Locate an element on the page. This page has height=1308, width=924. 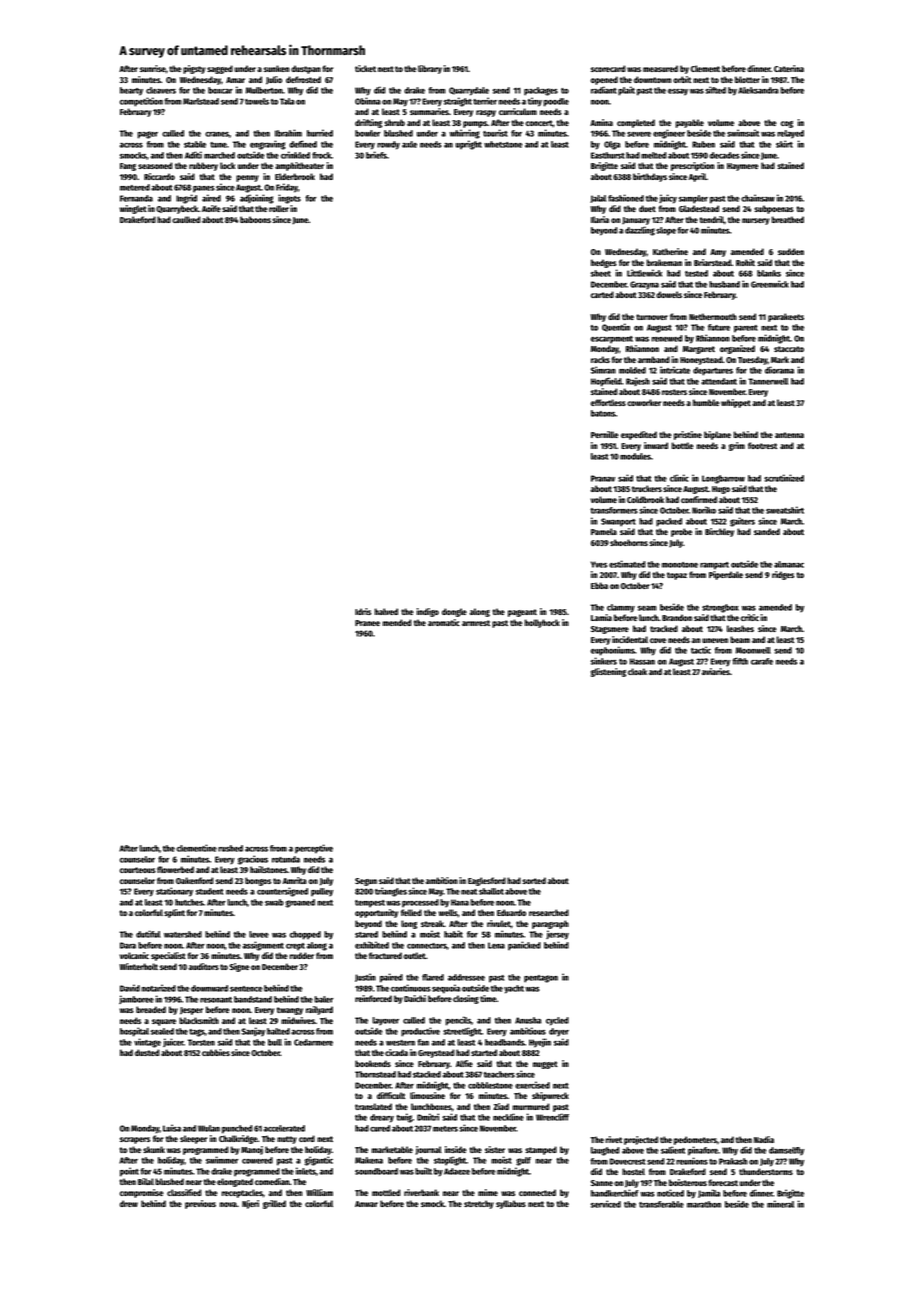
Idris is located at coordinates (363, 611).
